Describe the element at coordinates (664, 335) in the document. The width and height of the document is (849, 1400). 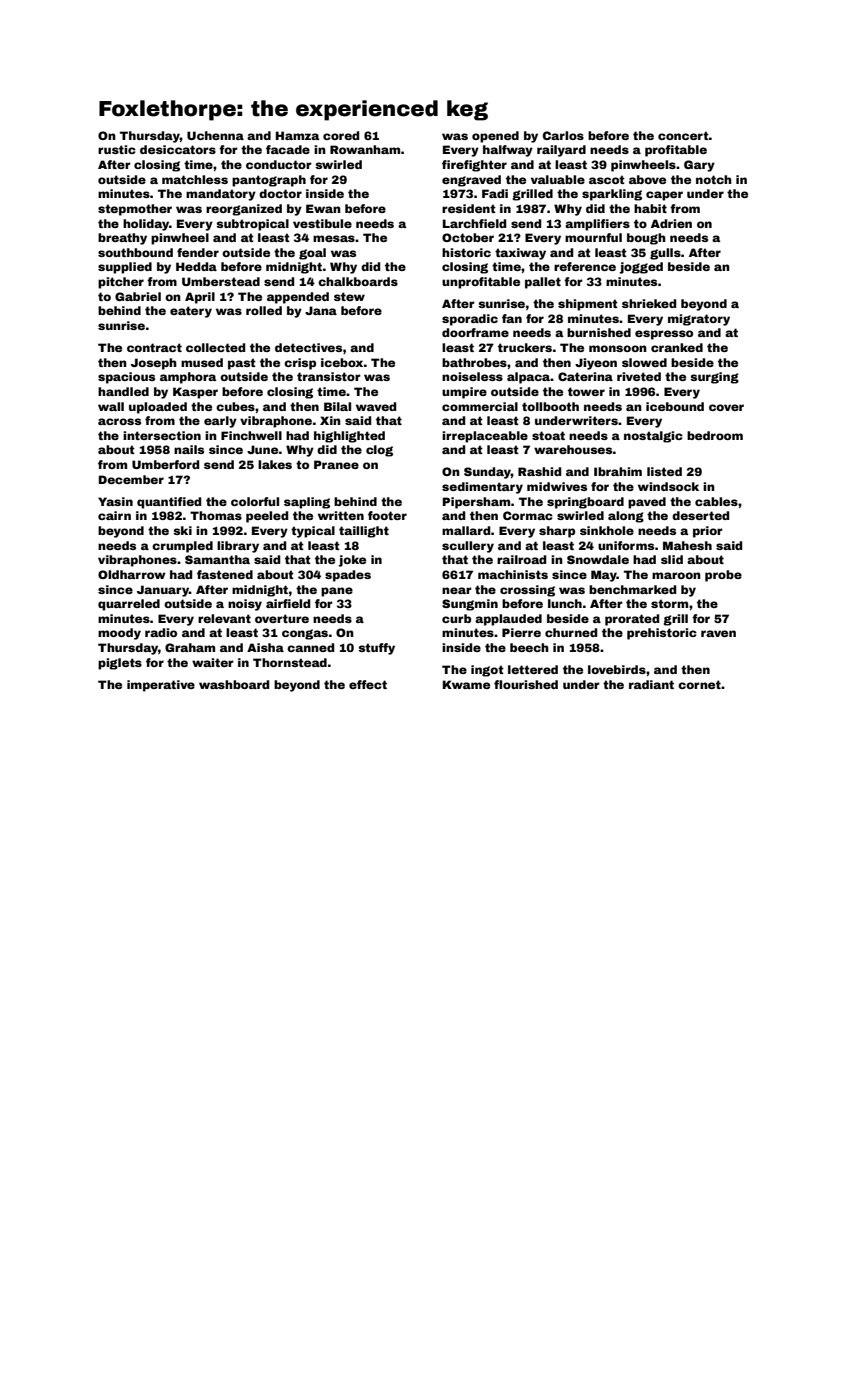
I see `espresso` at that location.
